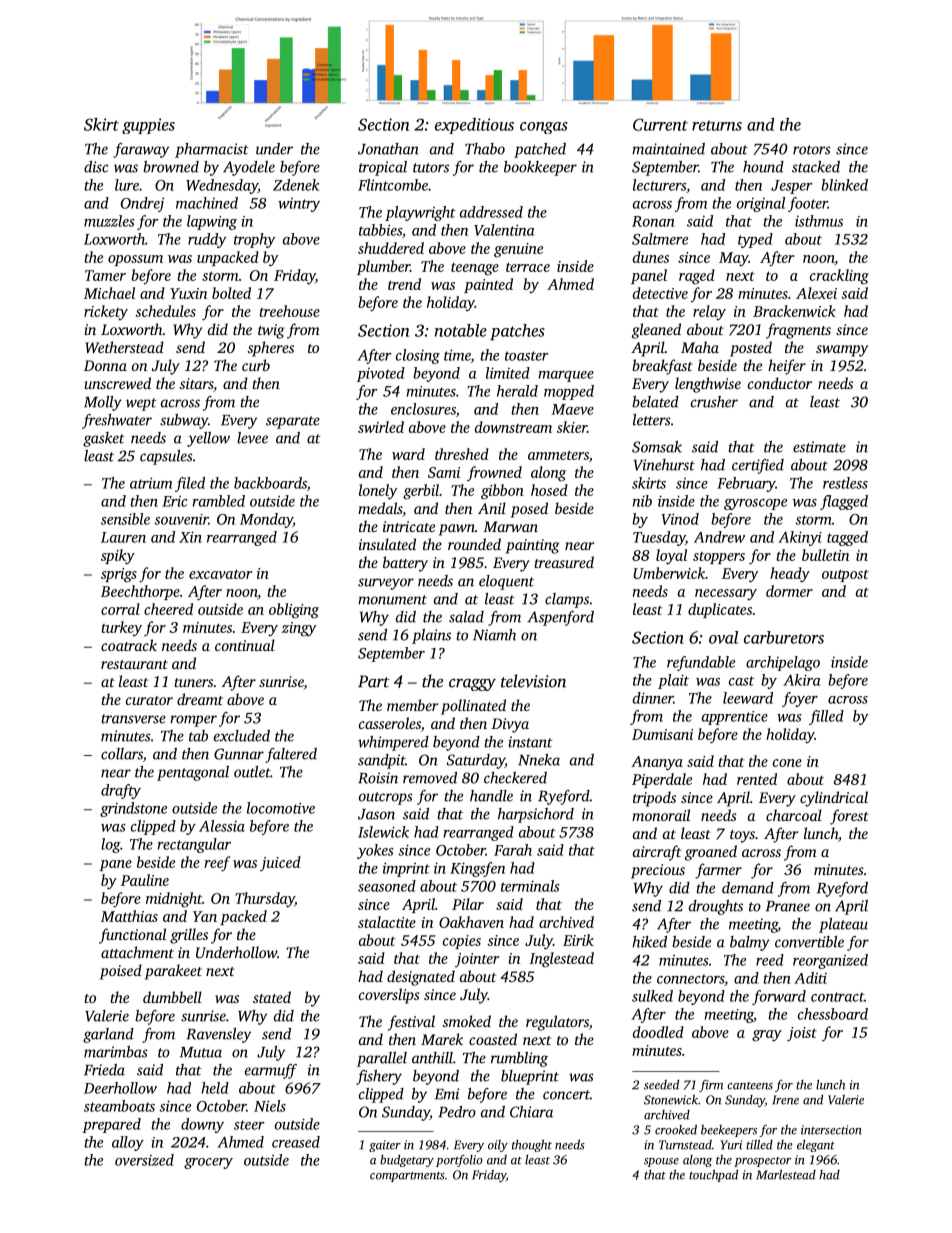 This page has width=952, height=1233. What do you see at coordinates (134, 664) in the page?
I see `restaurant` at bounding box center [134, 664].
